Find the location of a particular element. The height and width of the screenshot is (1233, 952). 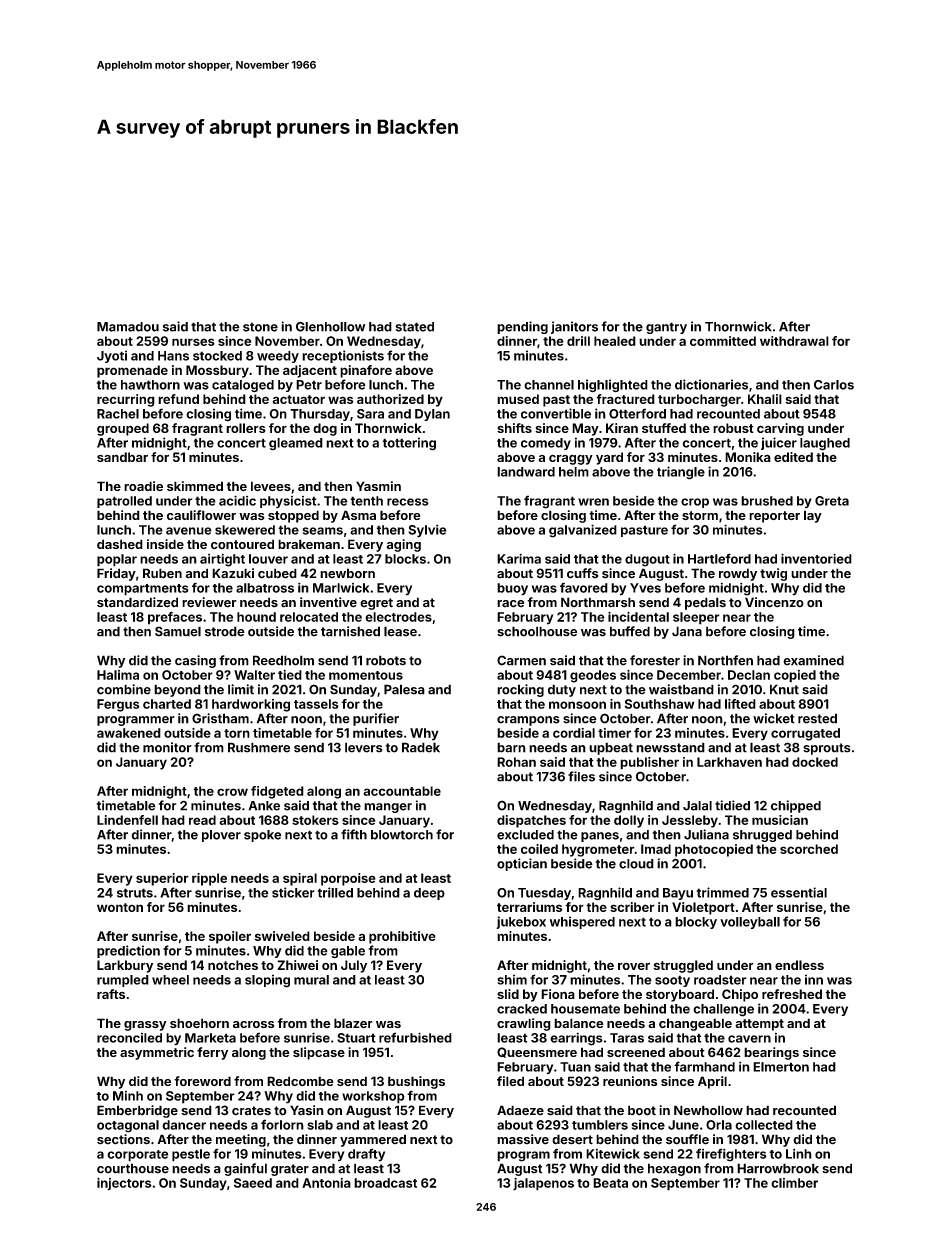

stone is located at coordinates (260, 327).
